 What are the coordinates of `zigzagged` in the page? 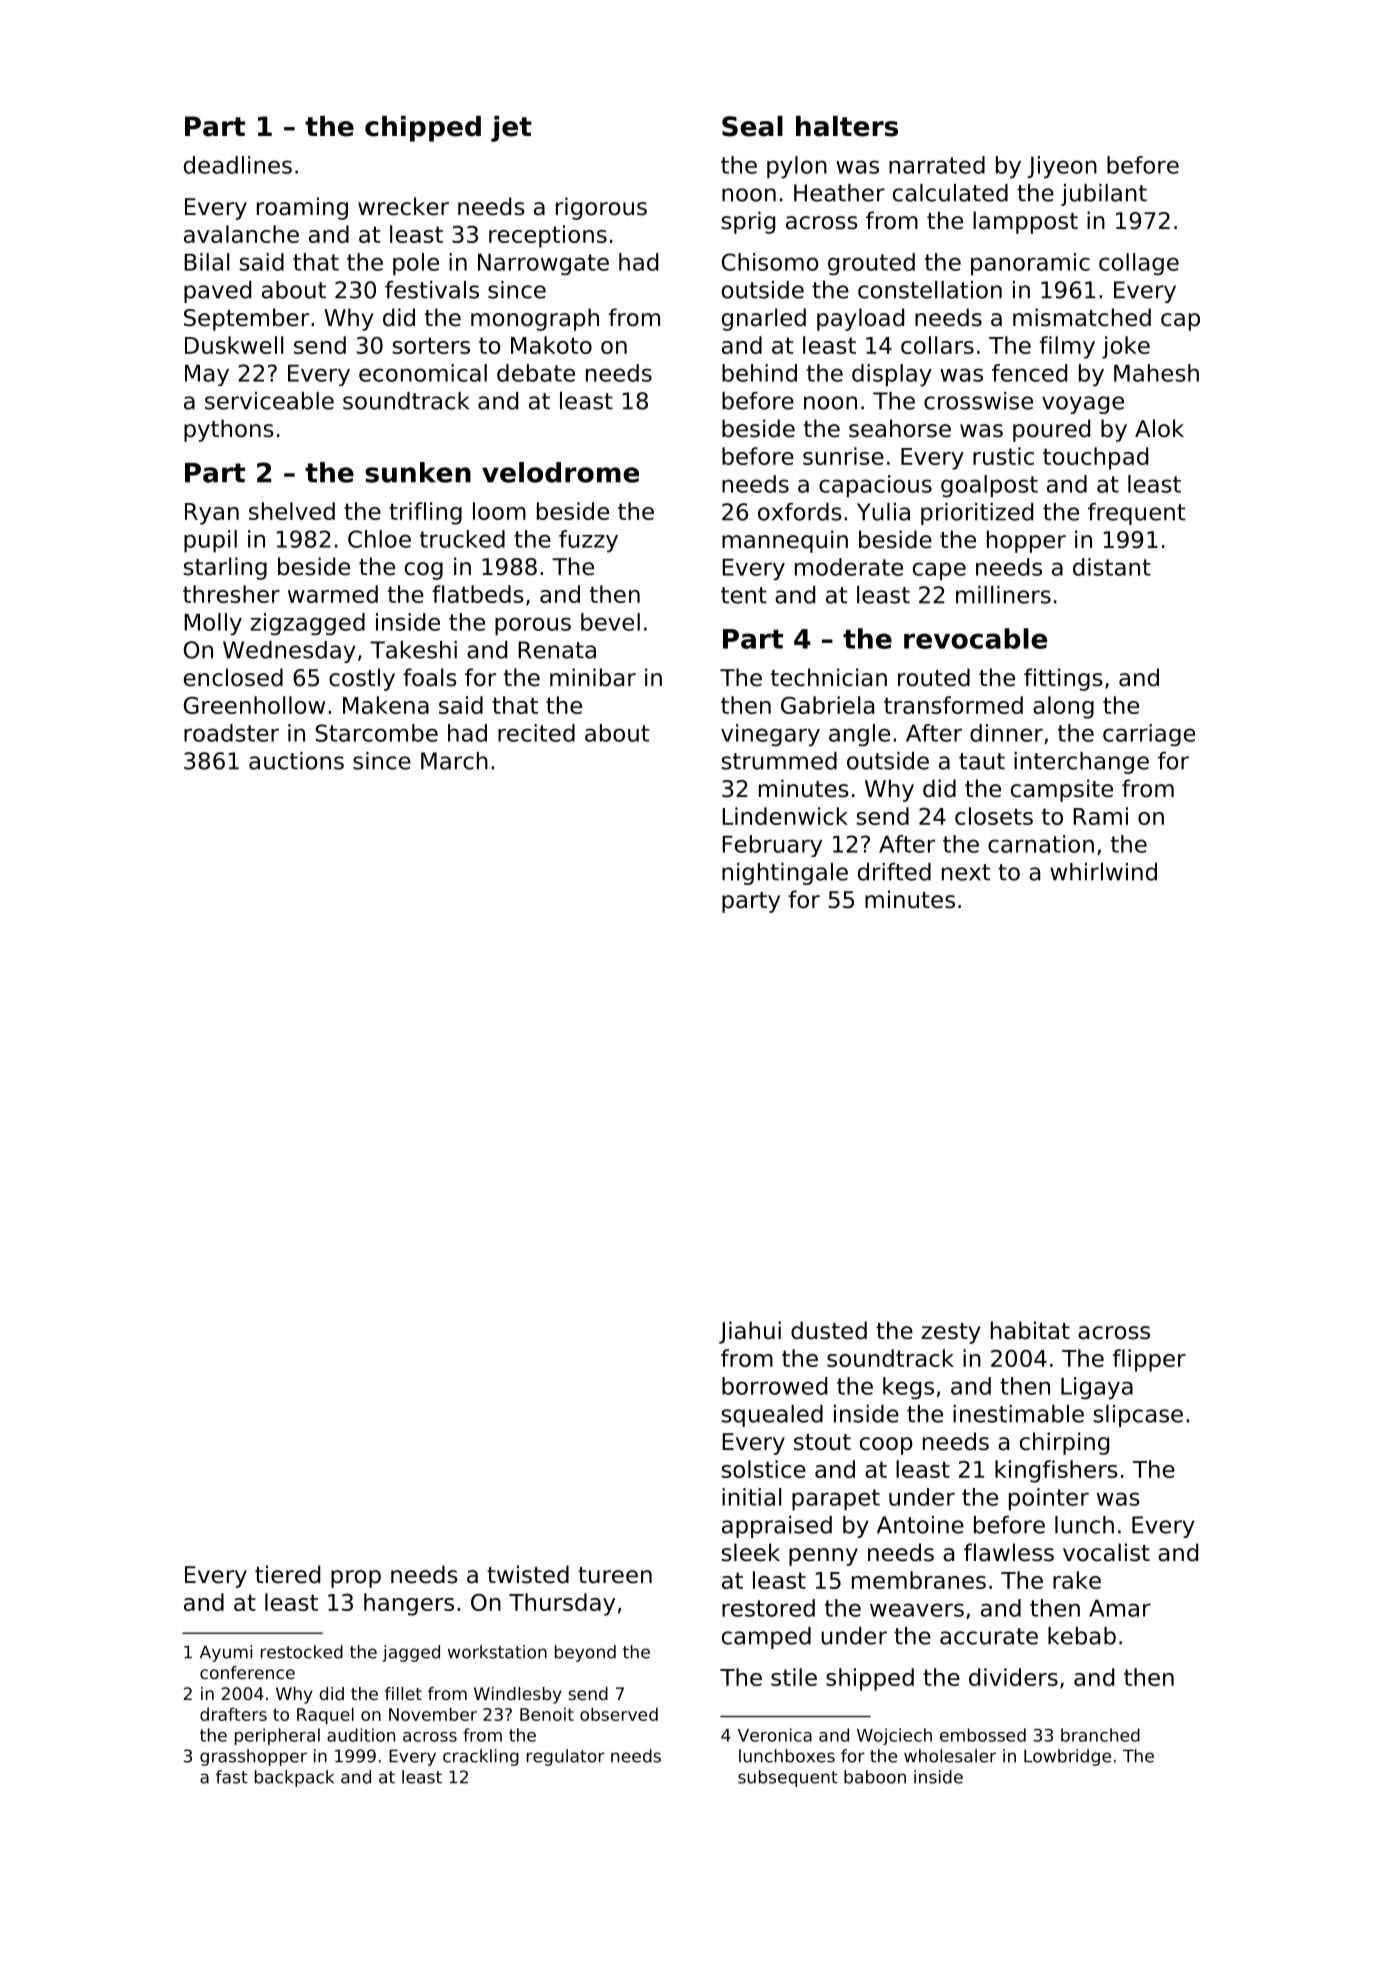 It's located at (307, 624).
